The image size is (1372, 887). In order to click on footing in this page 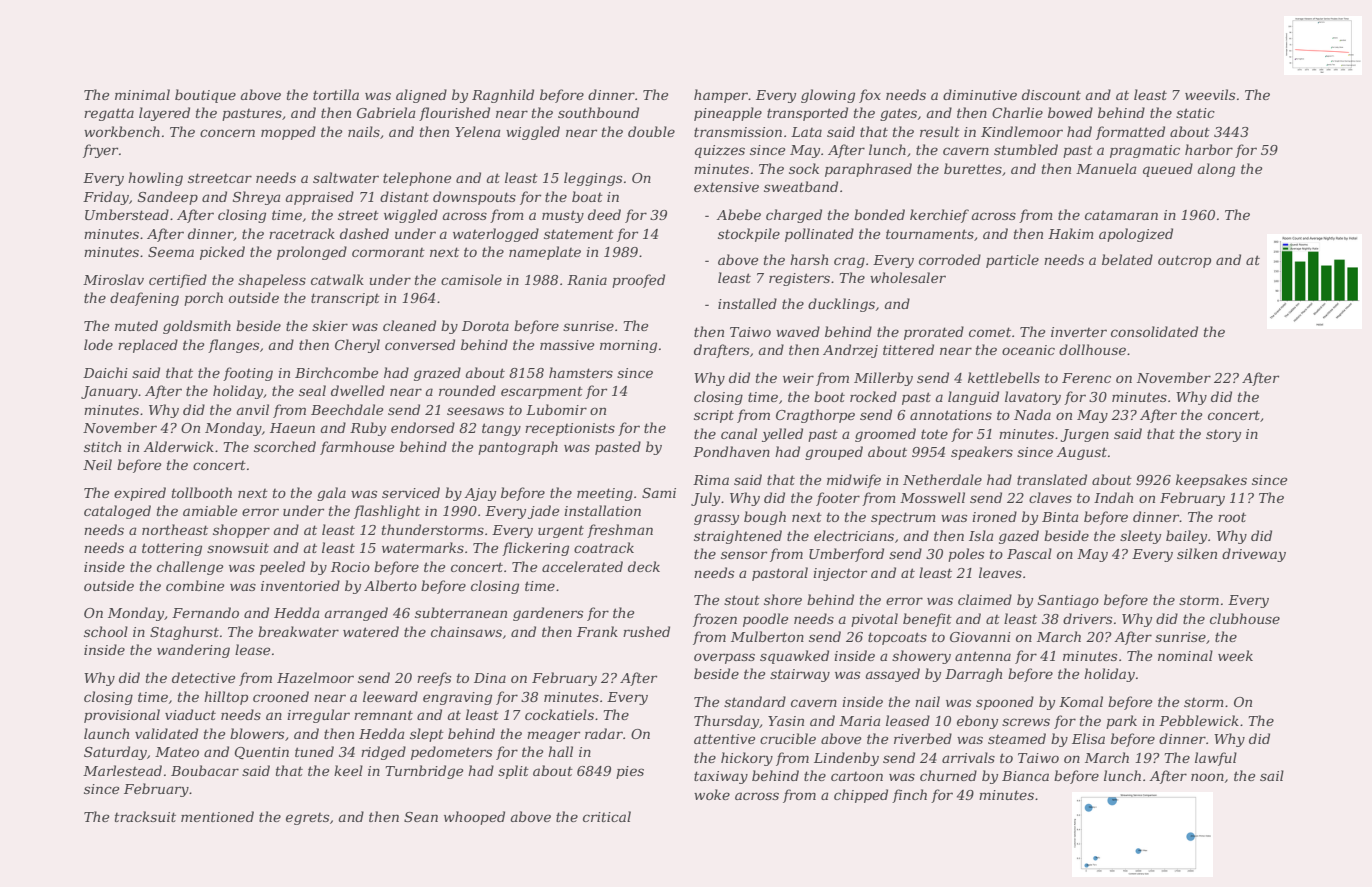, I will do `click(248, 374)`.
